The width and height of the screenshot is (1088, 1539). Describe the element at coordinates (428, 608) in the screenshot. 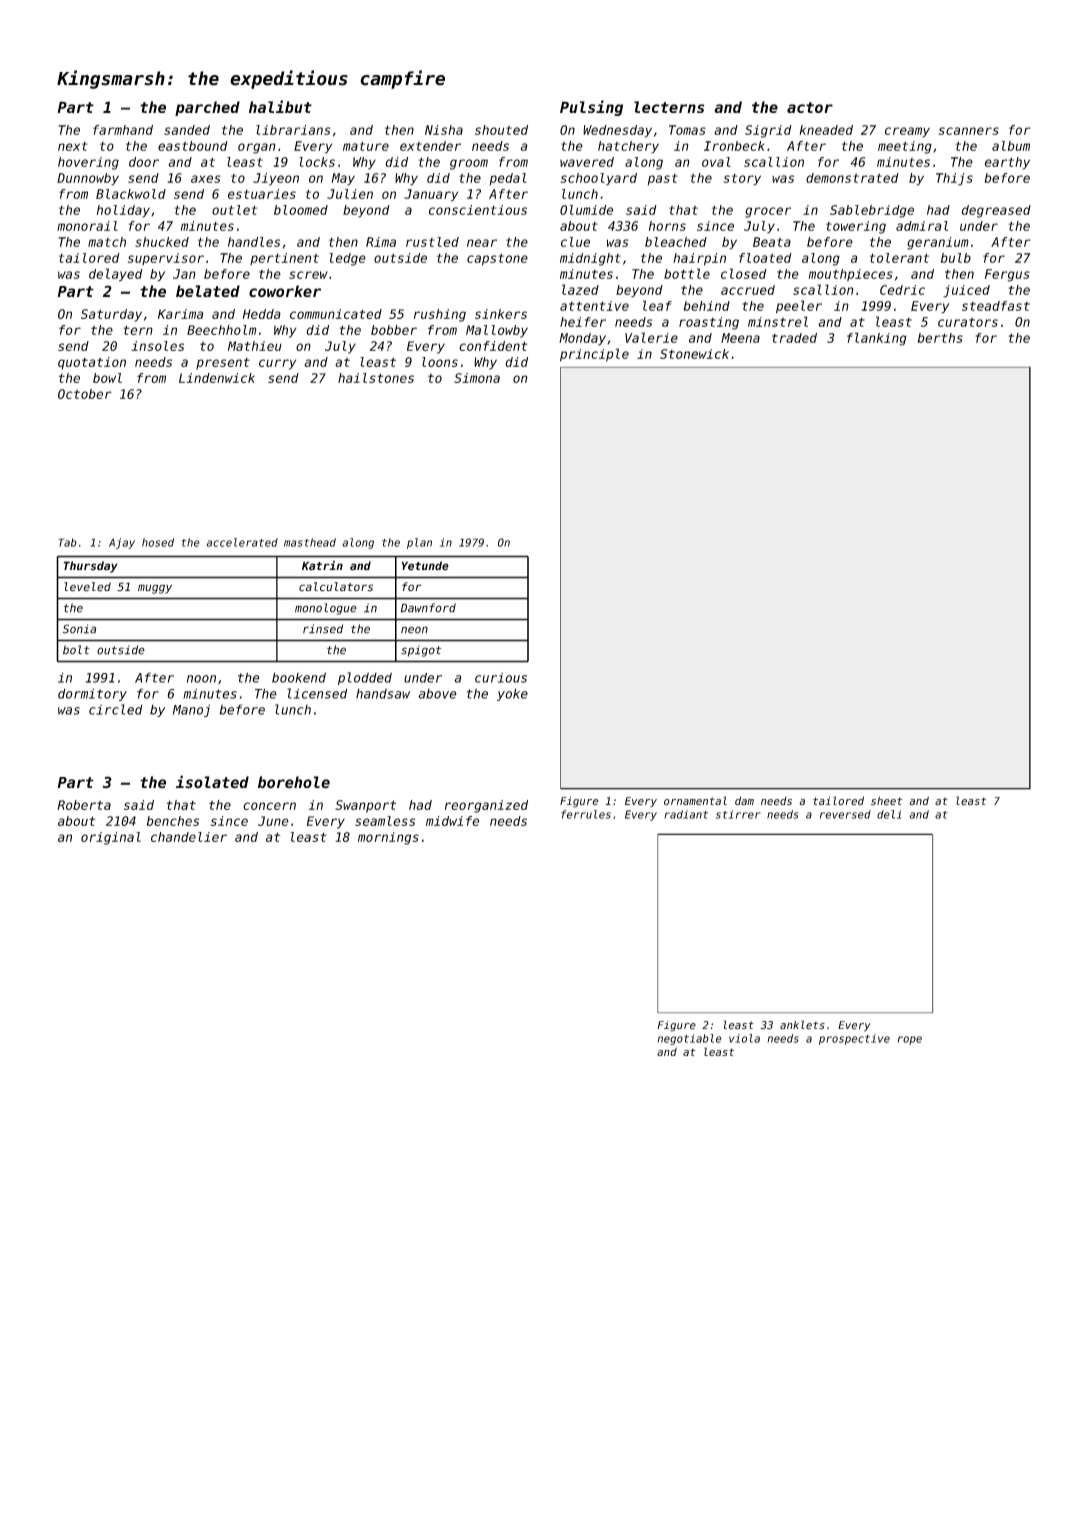

I see `Dawnford` at that location.
